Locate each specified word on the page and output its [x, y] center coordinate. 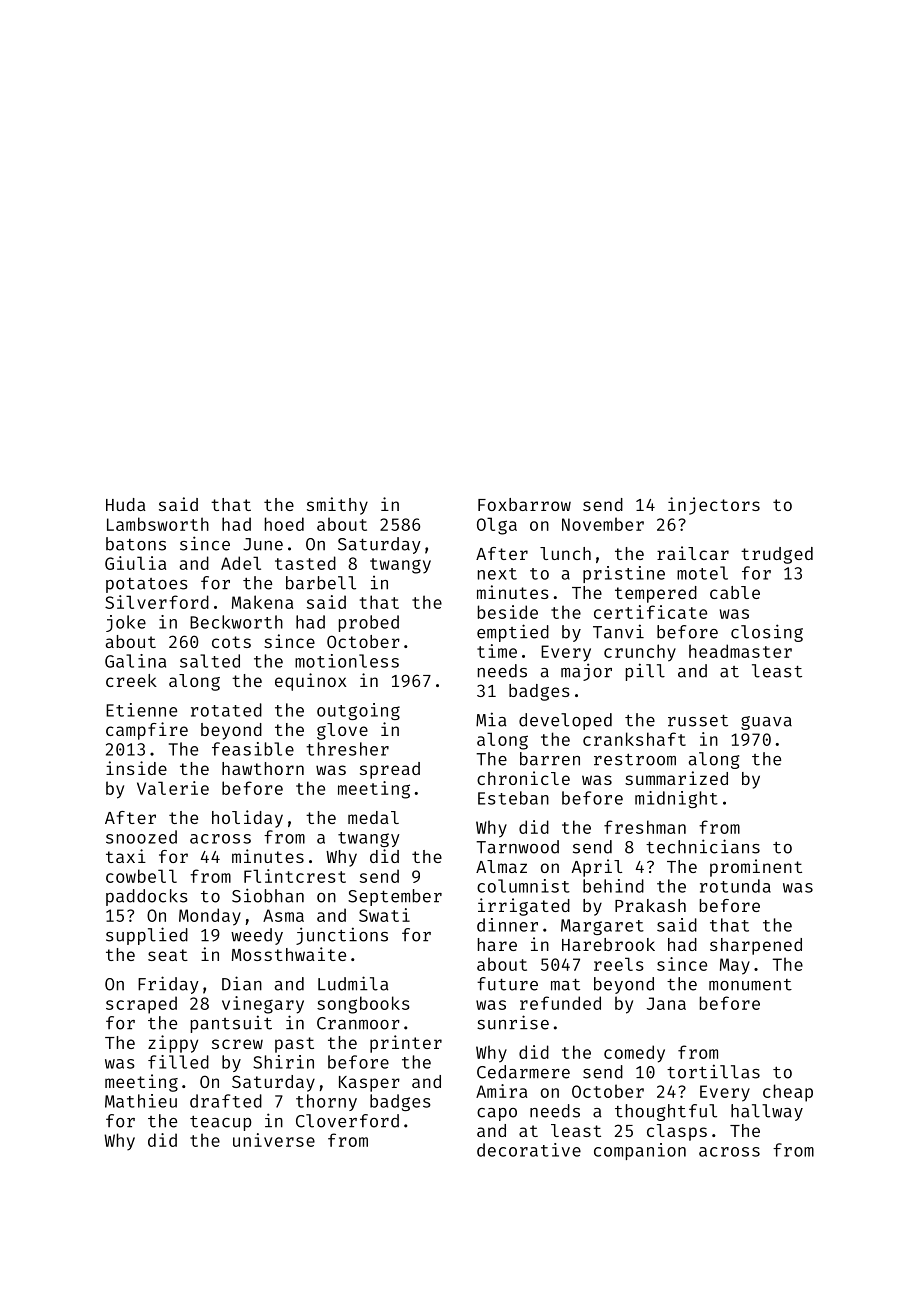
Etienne [141, 710]
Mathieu [141, 1101]
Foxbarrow [524, 504]
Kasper [369, 1084]
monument [750, 985]
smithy [337, 506]
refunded [560, 1003]
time [497, 651]
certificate [650, 612]
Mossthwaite [289, 954]
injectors [714, 506]
